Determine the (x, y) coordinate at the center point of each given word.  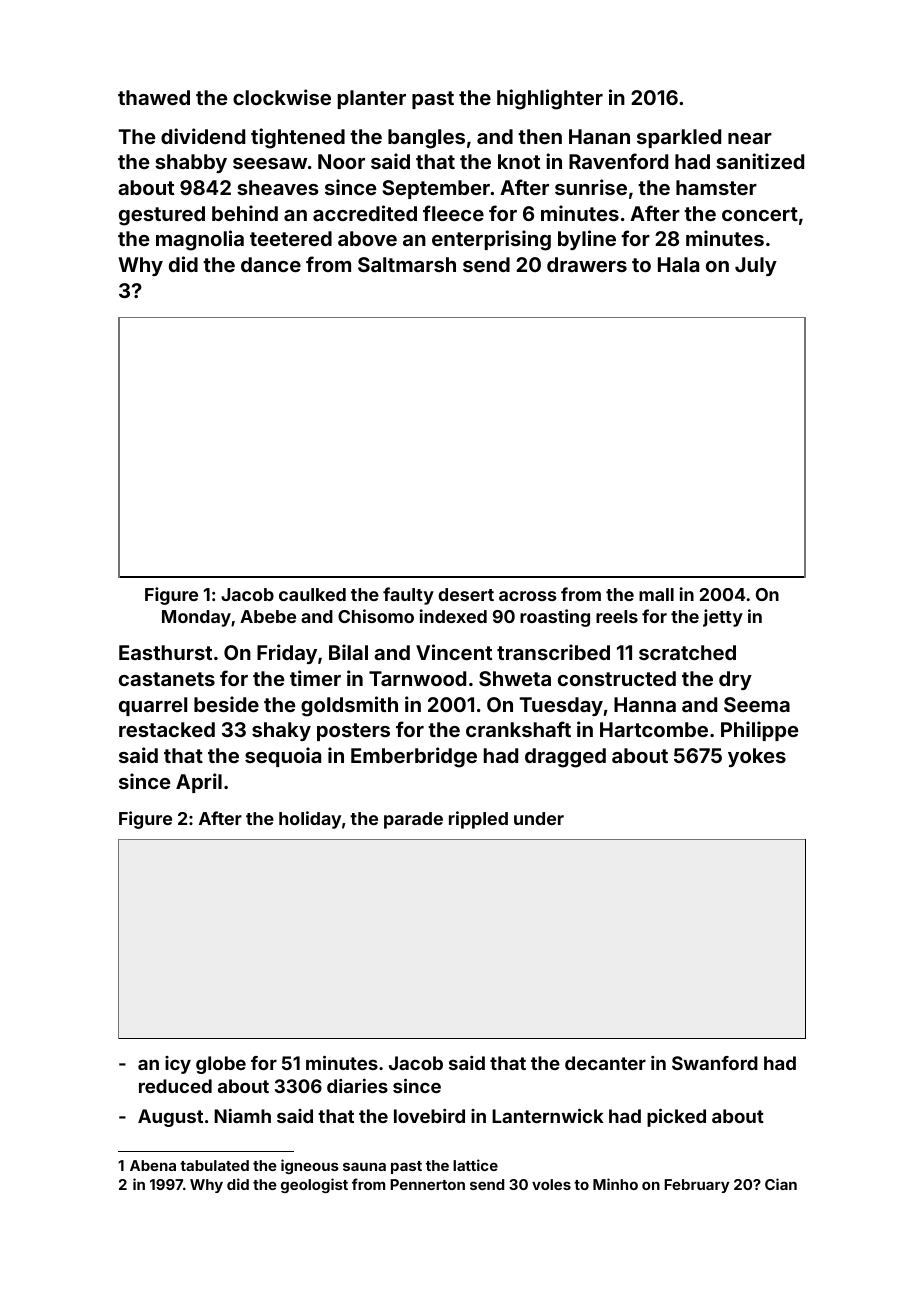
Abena (153, 1165)
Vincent (454, 652)
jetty (723, 618)
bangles (426, 139)
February (697, 1186)
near (750, 138)
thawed (154, 97)
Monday (196, 618)
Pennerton (427, 1184)
